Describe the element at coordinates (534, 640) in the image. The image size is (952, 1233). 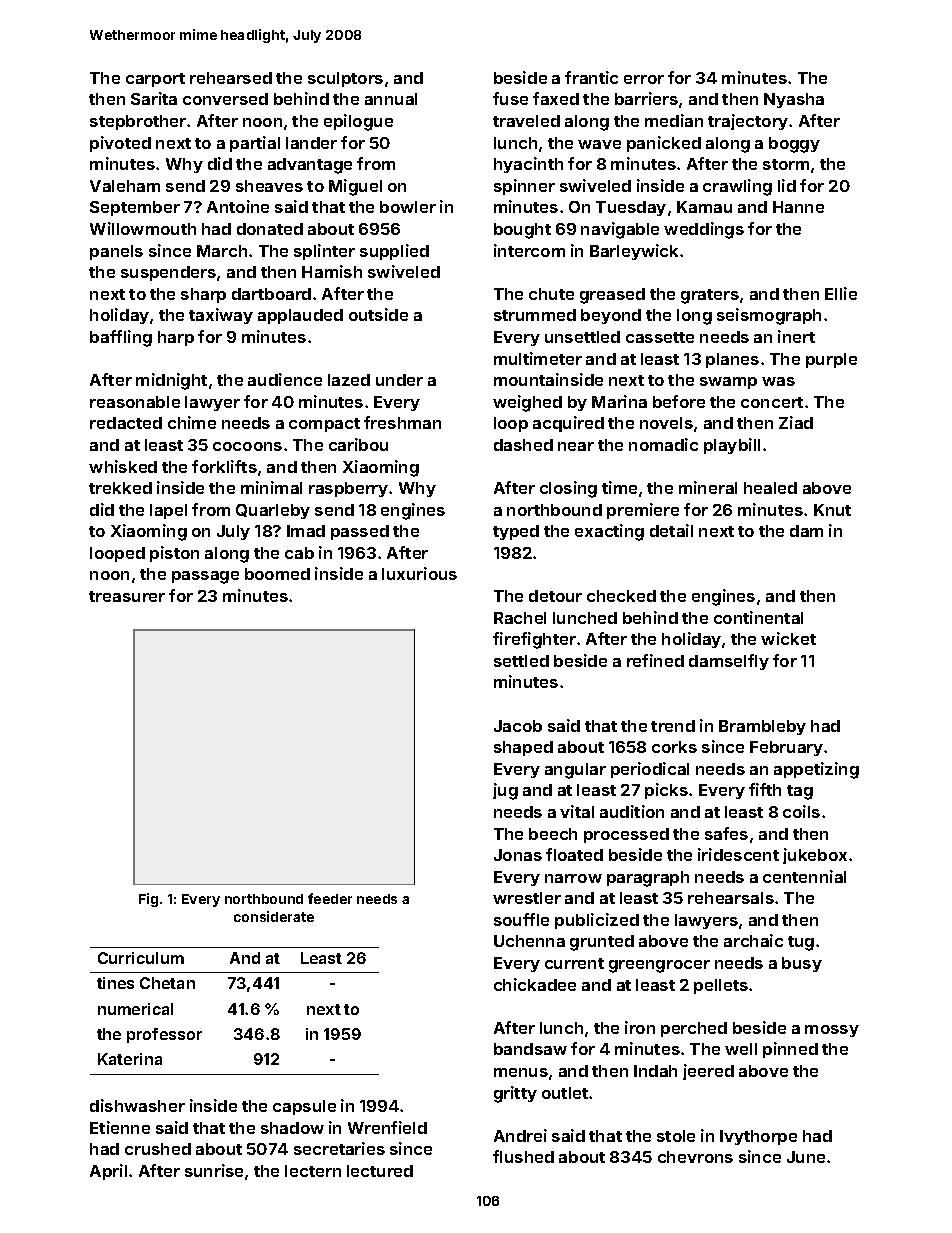
I see `firefighter` at that location.
